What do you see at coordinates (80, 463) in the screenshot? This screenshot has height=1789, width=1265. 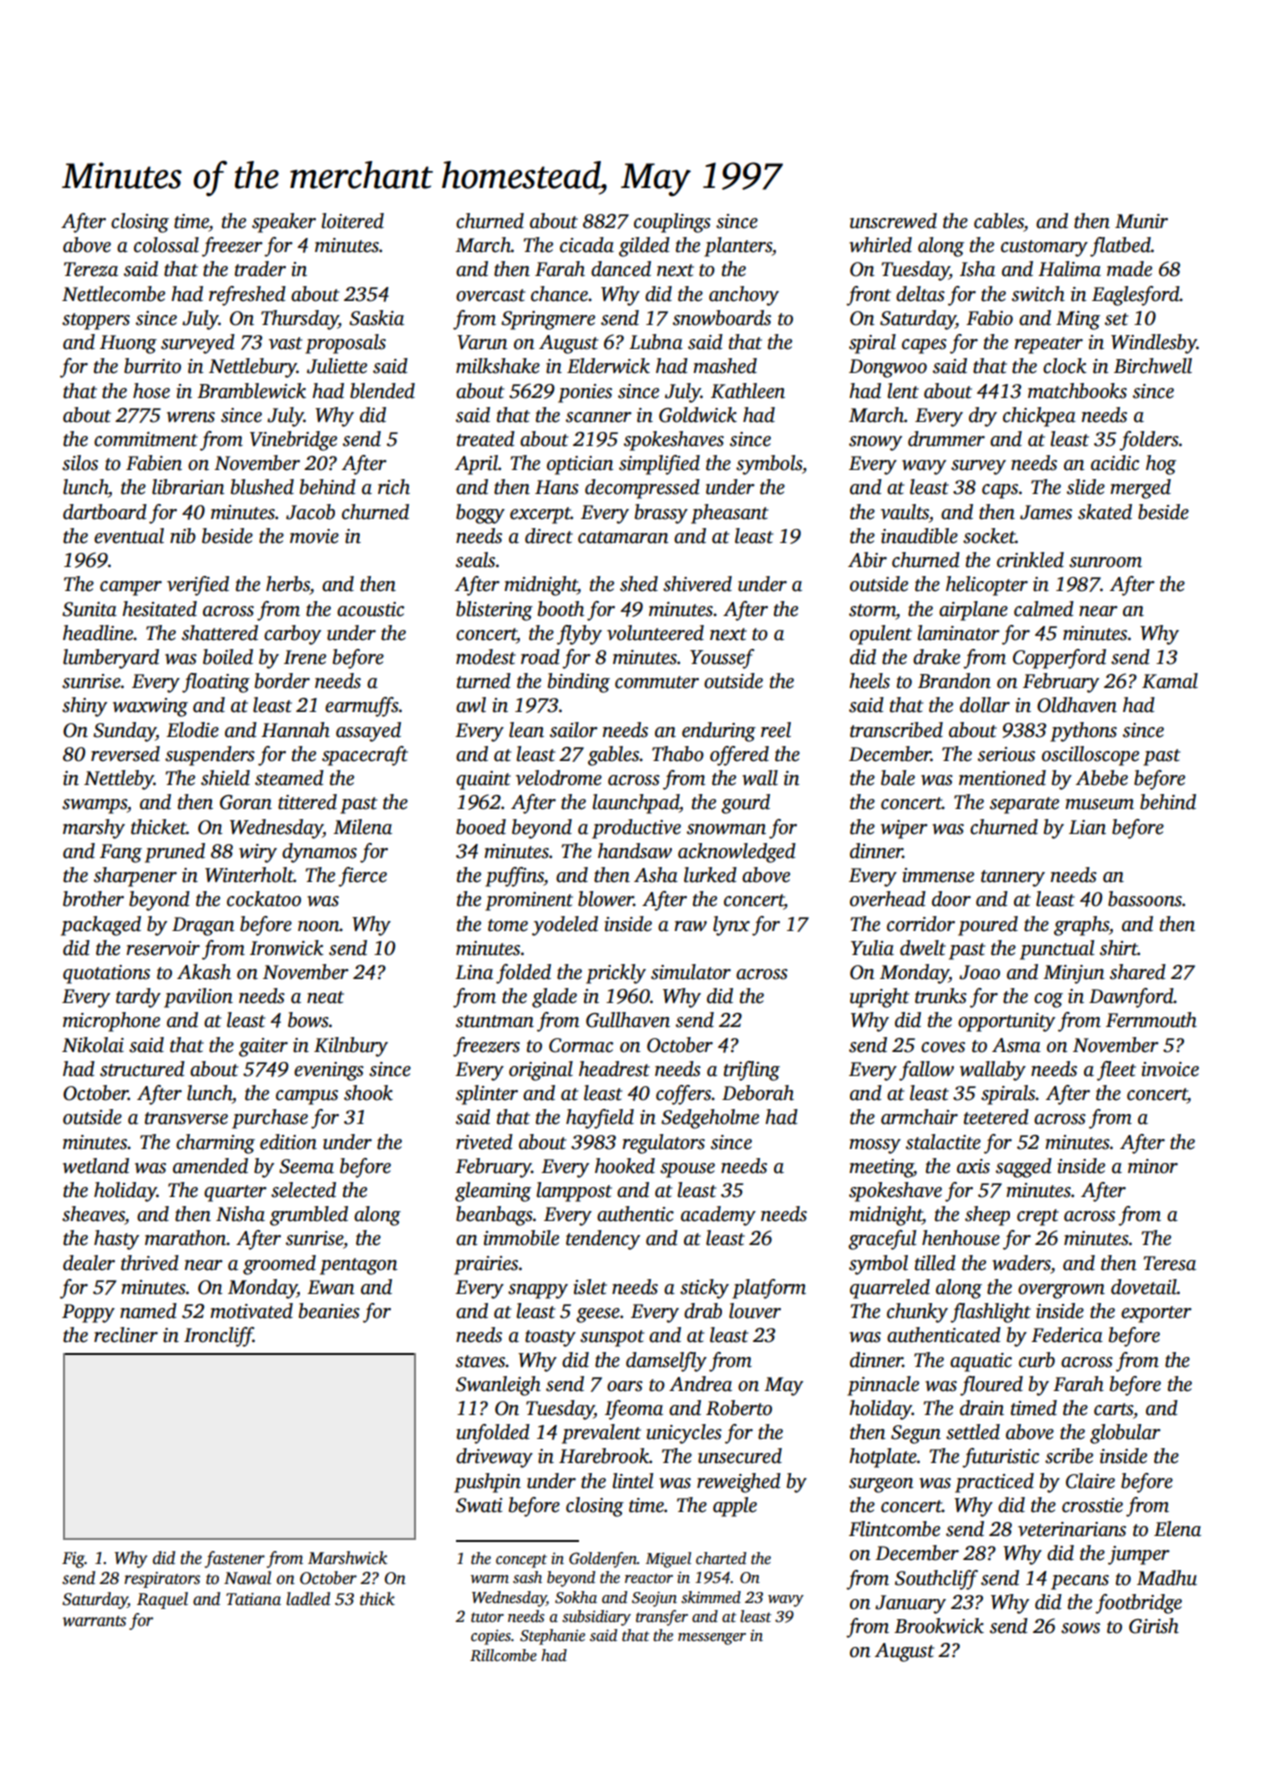 I see `silos` at bounding box center [80, 463].
